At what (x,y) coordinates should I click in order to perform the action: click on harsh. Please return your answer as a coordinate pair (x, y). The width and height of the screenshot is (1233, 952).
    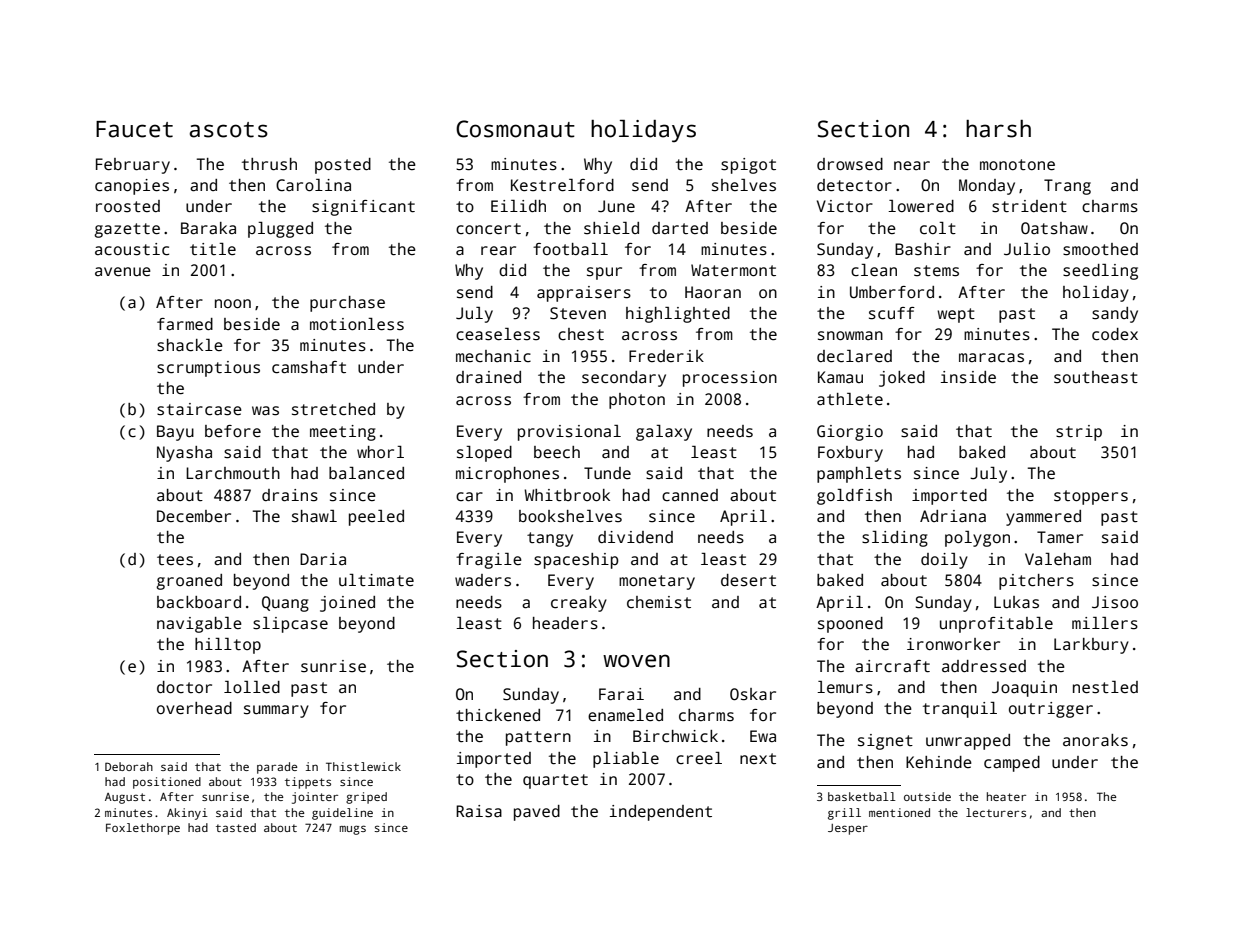
    Looking at the image, I should click on (998, 129).
